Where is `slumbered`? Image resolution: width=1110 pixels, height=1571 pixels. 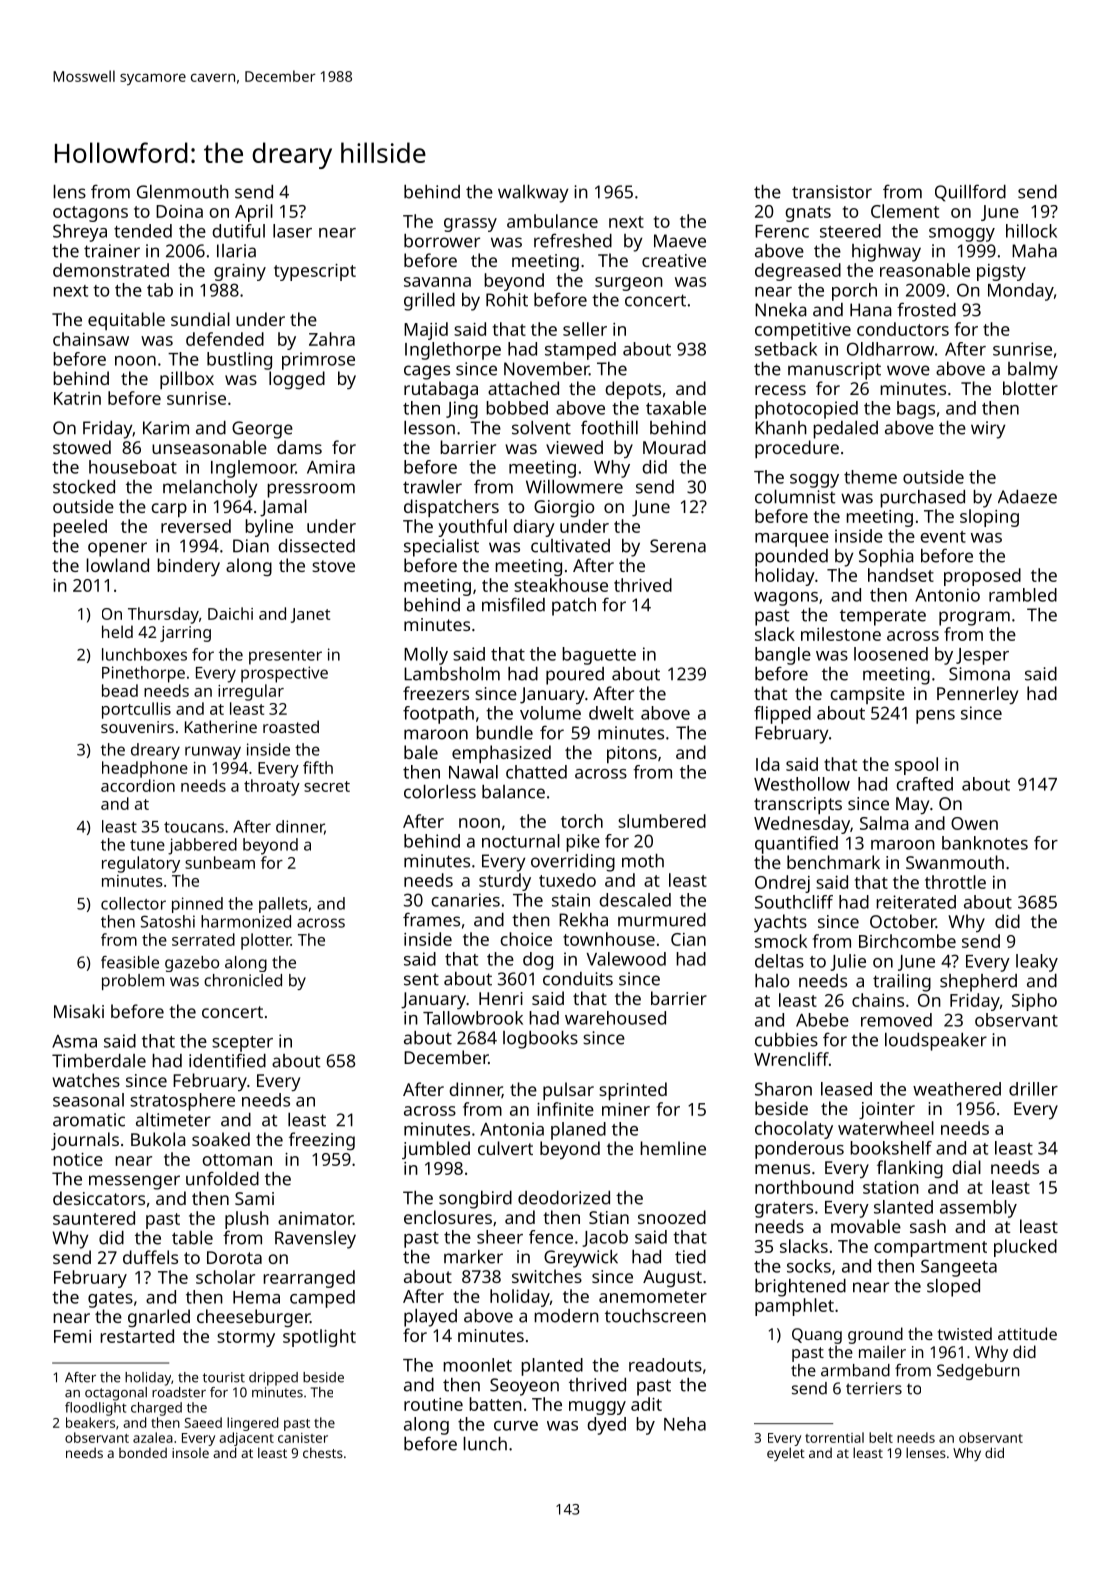 slumbered is located at coordinates (662, 821).
